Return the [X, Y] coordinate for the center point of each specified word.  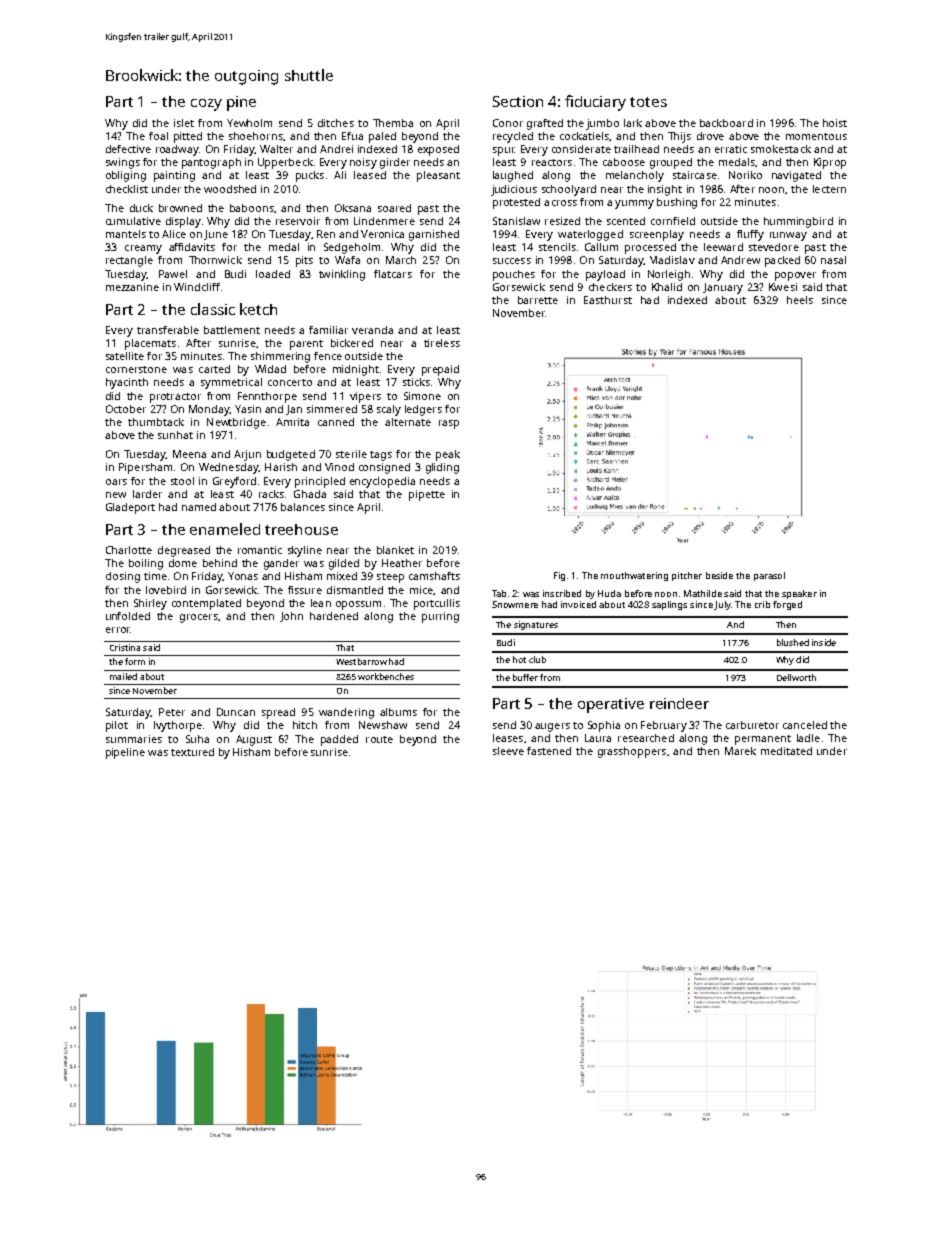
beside [719, 575]
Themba [393, 123]
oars [116, 482]
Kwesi [783, 287]
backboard [726, 123]
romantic [260, 550]
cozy [206, 105]
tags [381, 456]
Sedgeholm [352, 248]
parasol [769, 576]
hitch [305, 725]
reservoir [298, 221]
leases [508, 738]
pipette [427, 495]
